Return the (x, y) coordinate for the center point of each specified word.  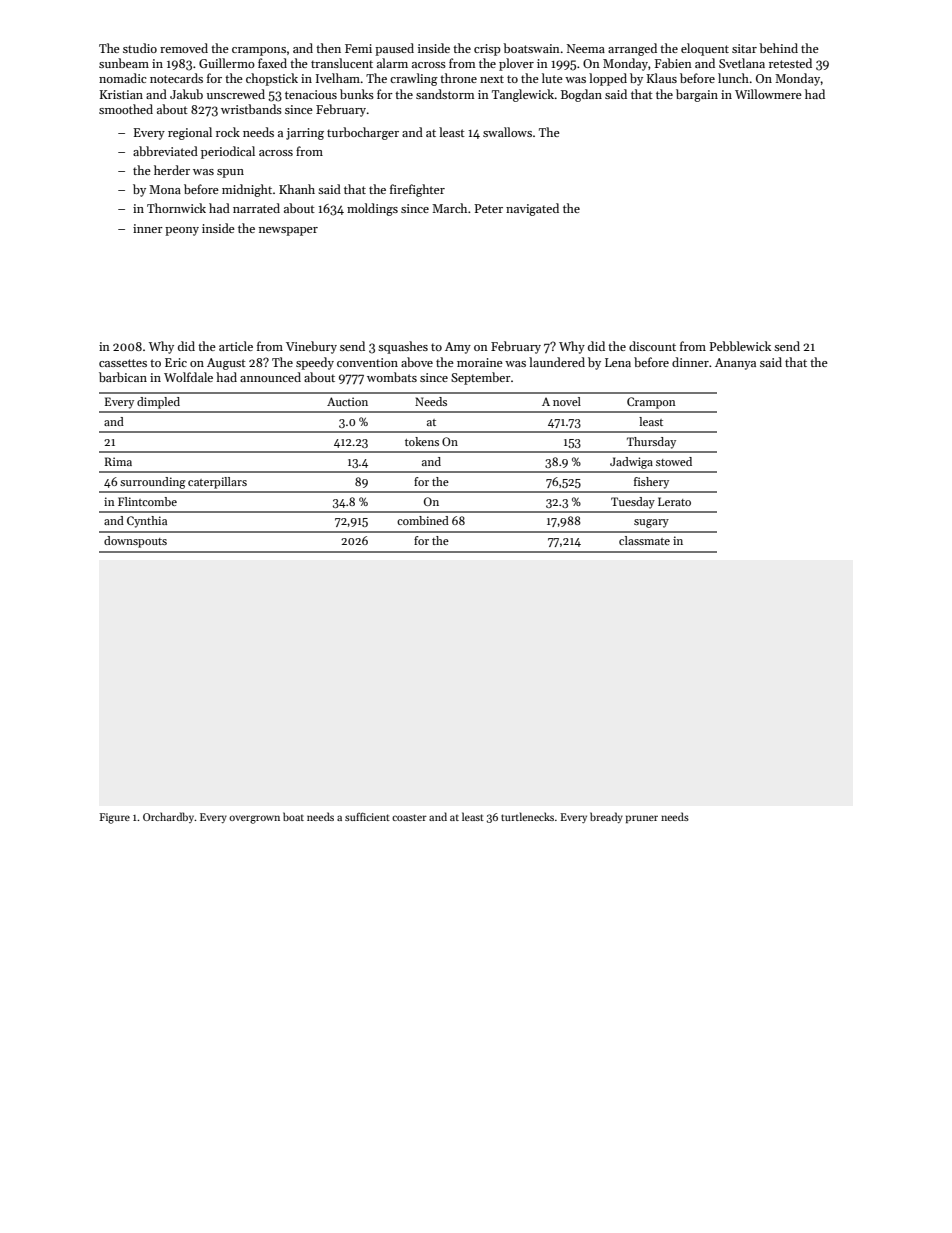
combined (423, 520)
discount (652, 346)
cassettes (123, 363)
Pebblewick (740, 346)
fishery (651, 483)
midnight (247, 190)
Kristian (121, 94)
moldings (372, 209)
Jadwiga (631, 463)
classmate (644, 540)
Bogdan (581, 95)
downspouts (135, 542)
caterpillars (217, 483)
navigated (532, 209)
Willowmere (768, 94)
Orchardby (168, 817)
